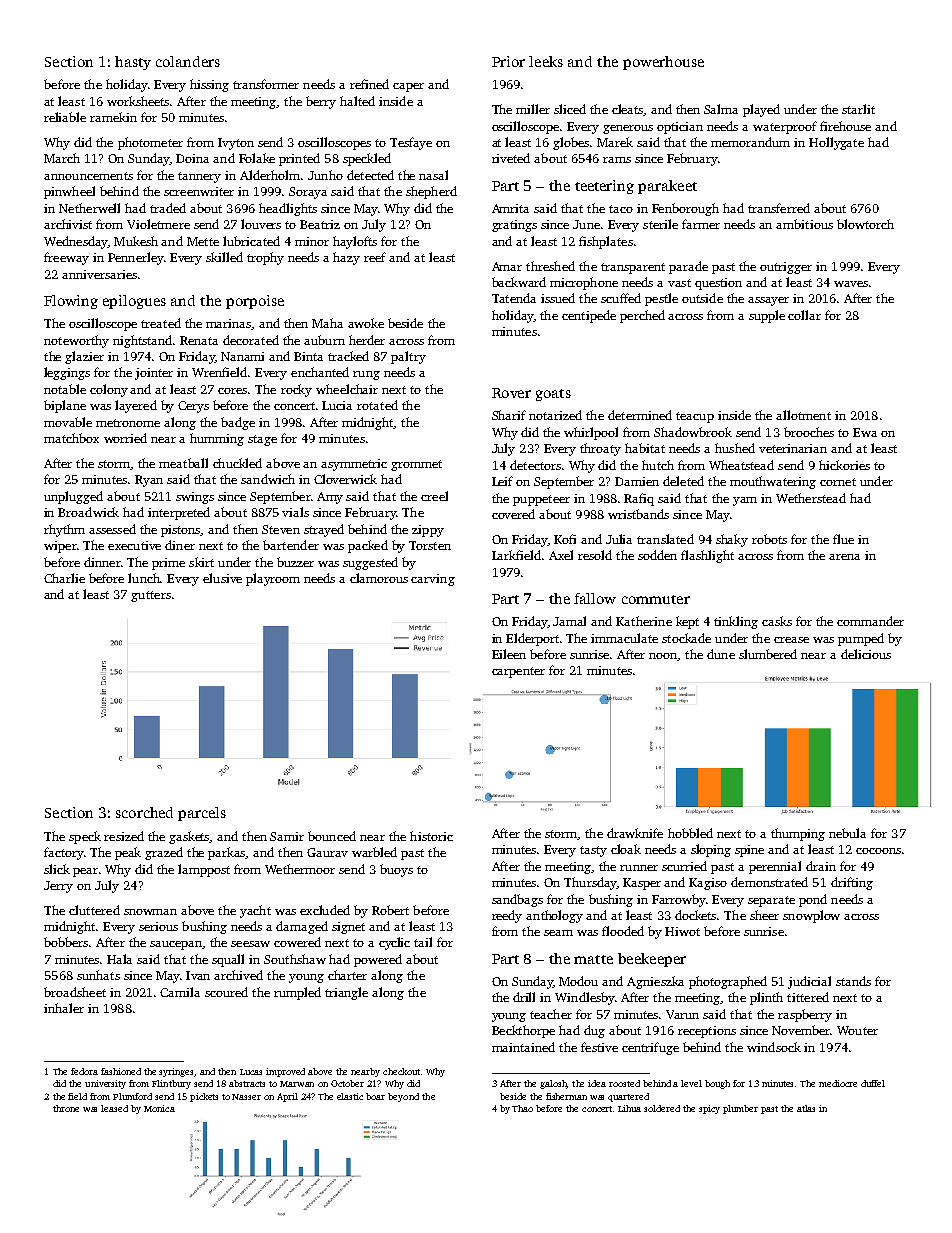 Image resolution: width=952 pixels, height=1233 pixels. I want to click on starlit, so click(858, 109).
